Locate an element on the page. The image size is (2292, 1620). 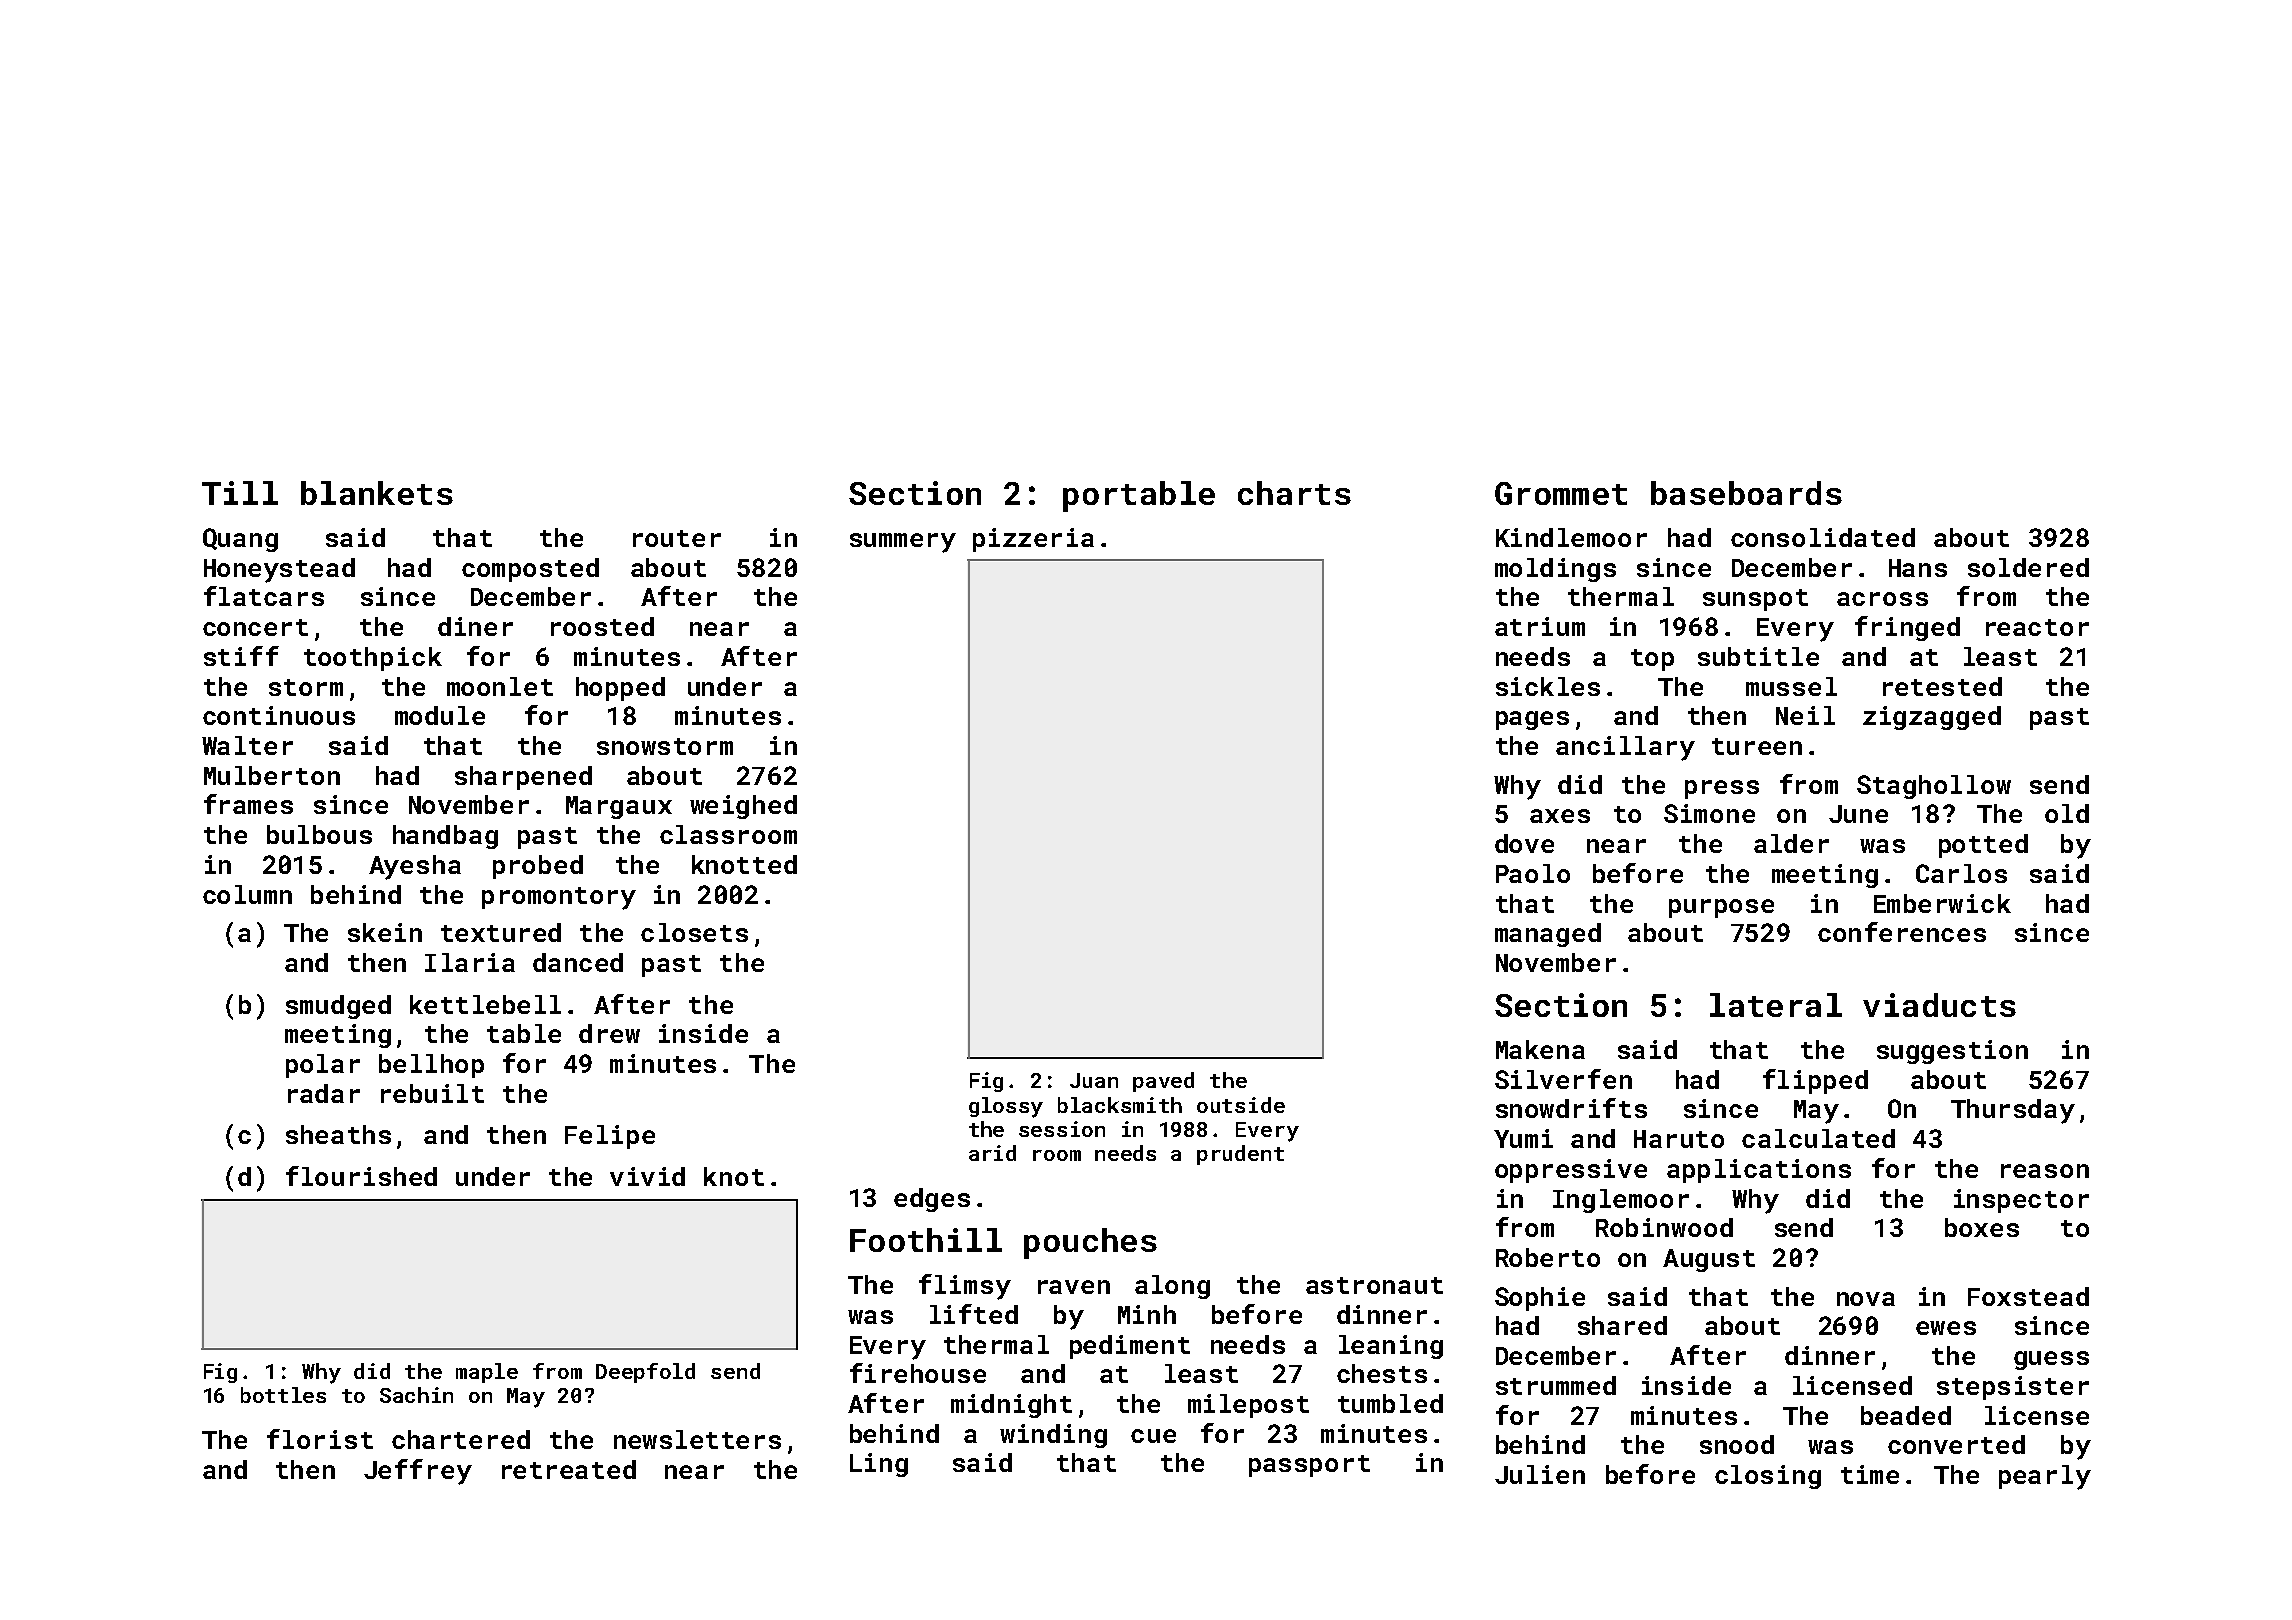
viaducts is located at coordinates (1939, 1005).
